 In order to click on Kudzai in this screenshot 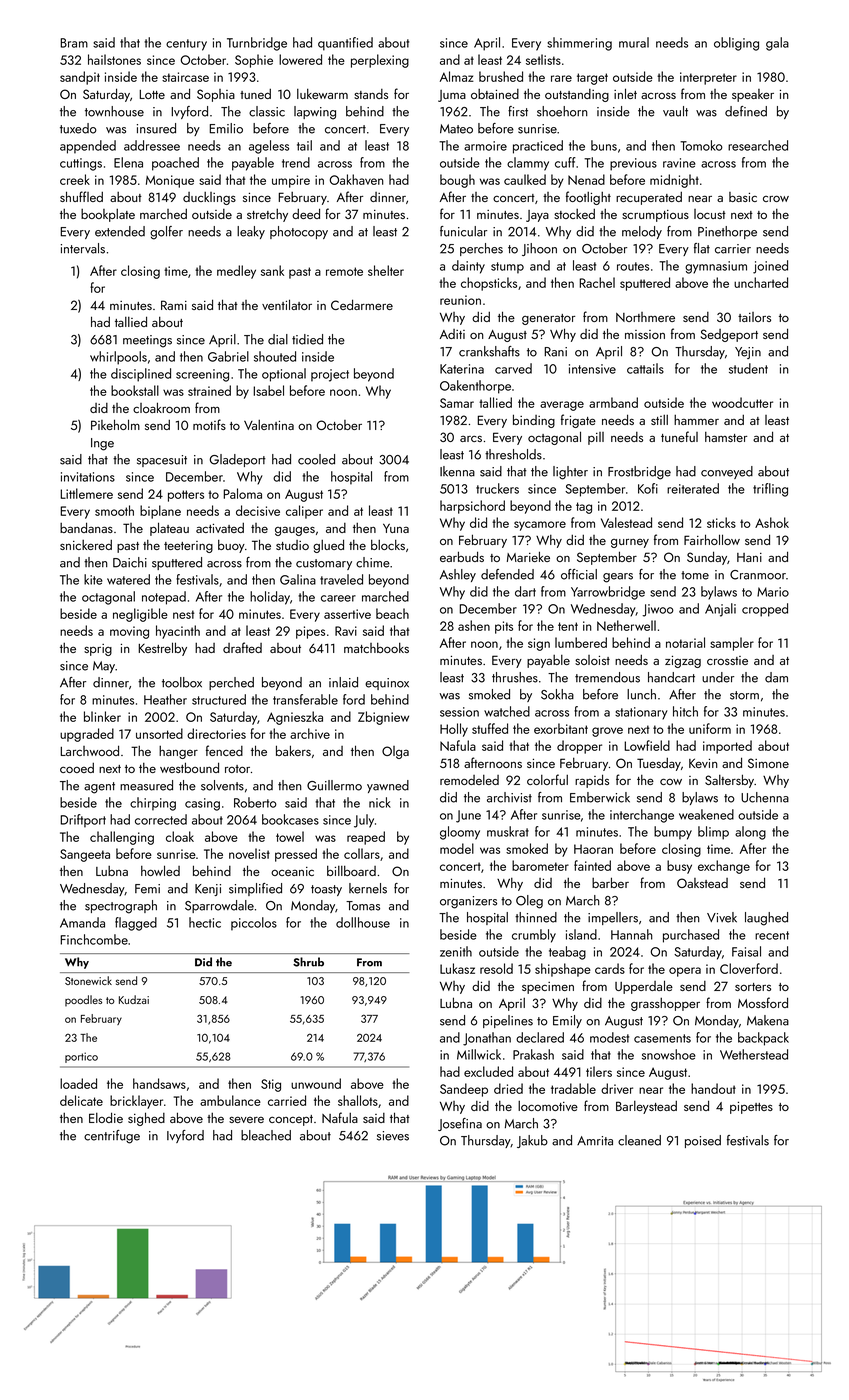, I will do `click(134, 999)`.
